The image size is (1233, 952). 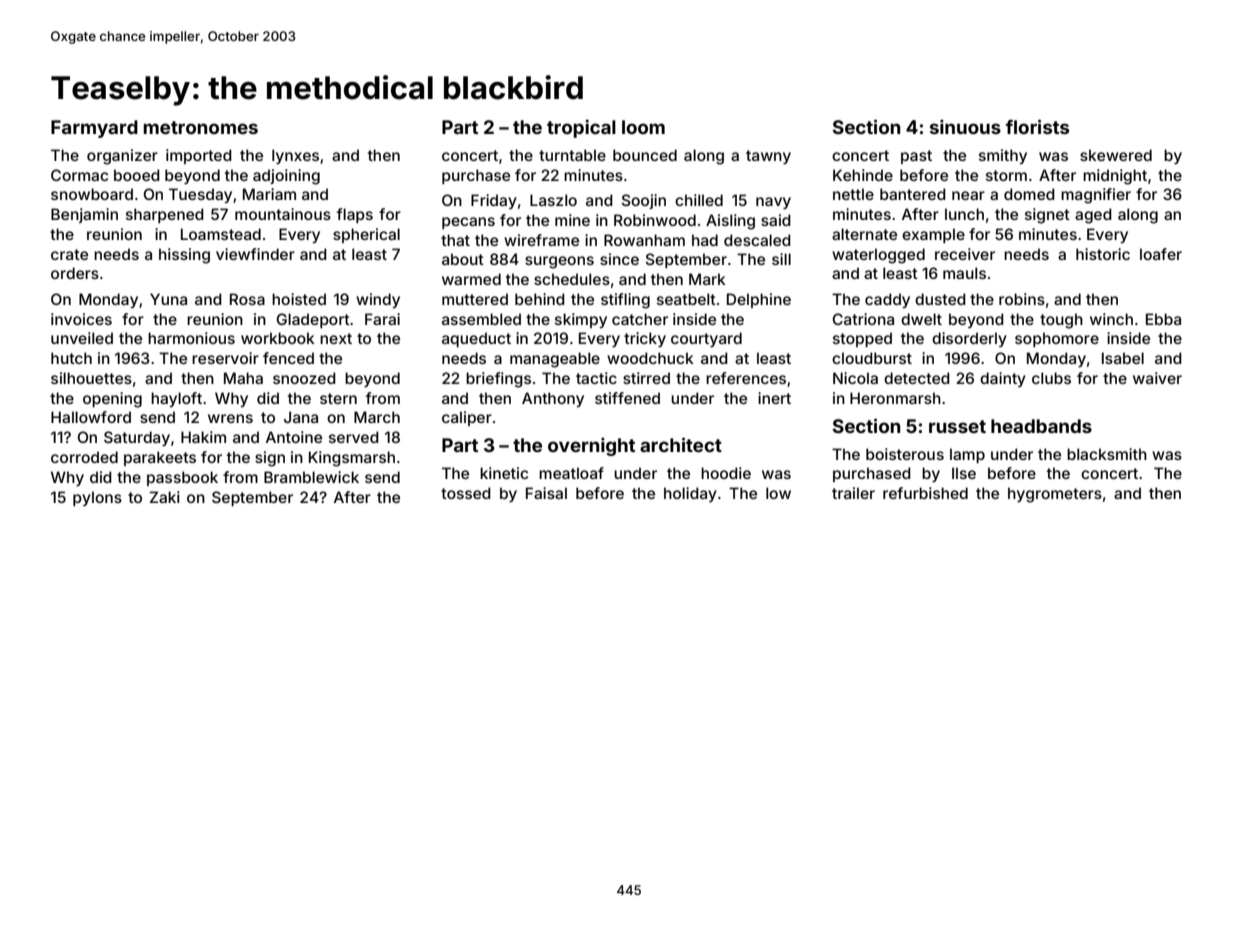 What do you see at coordinates (690, 494) in the page?
I see `holiday` at bounding box center [690, 494].
